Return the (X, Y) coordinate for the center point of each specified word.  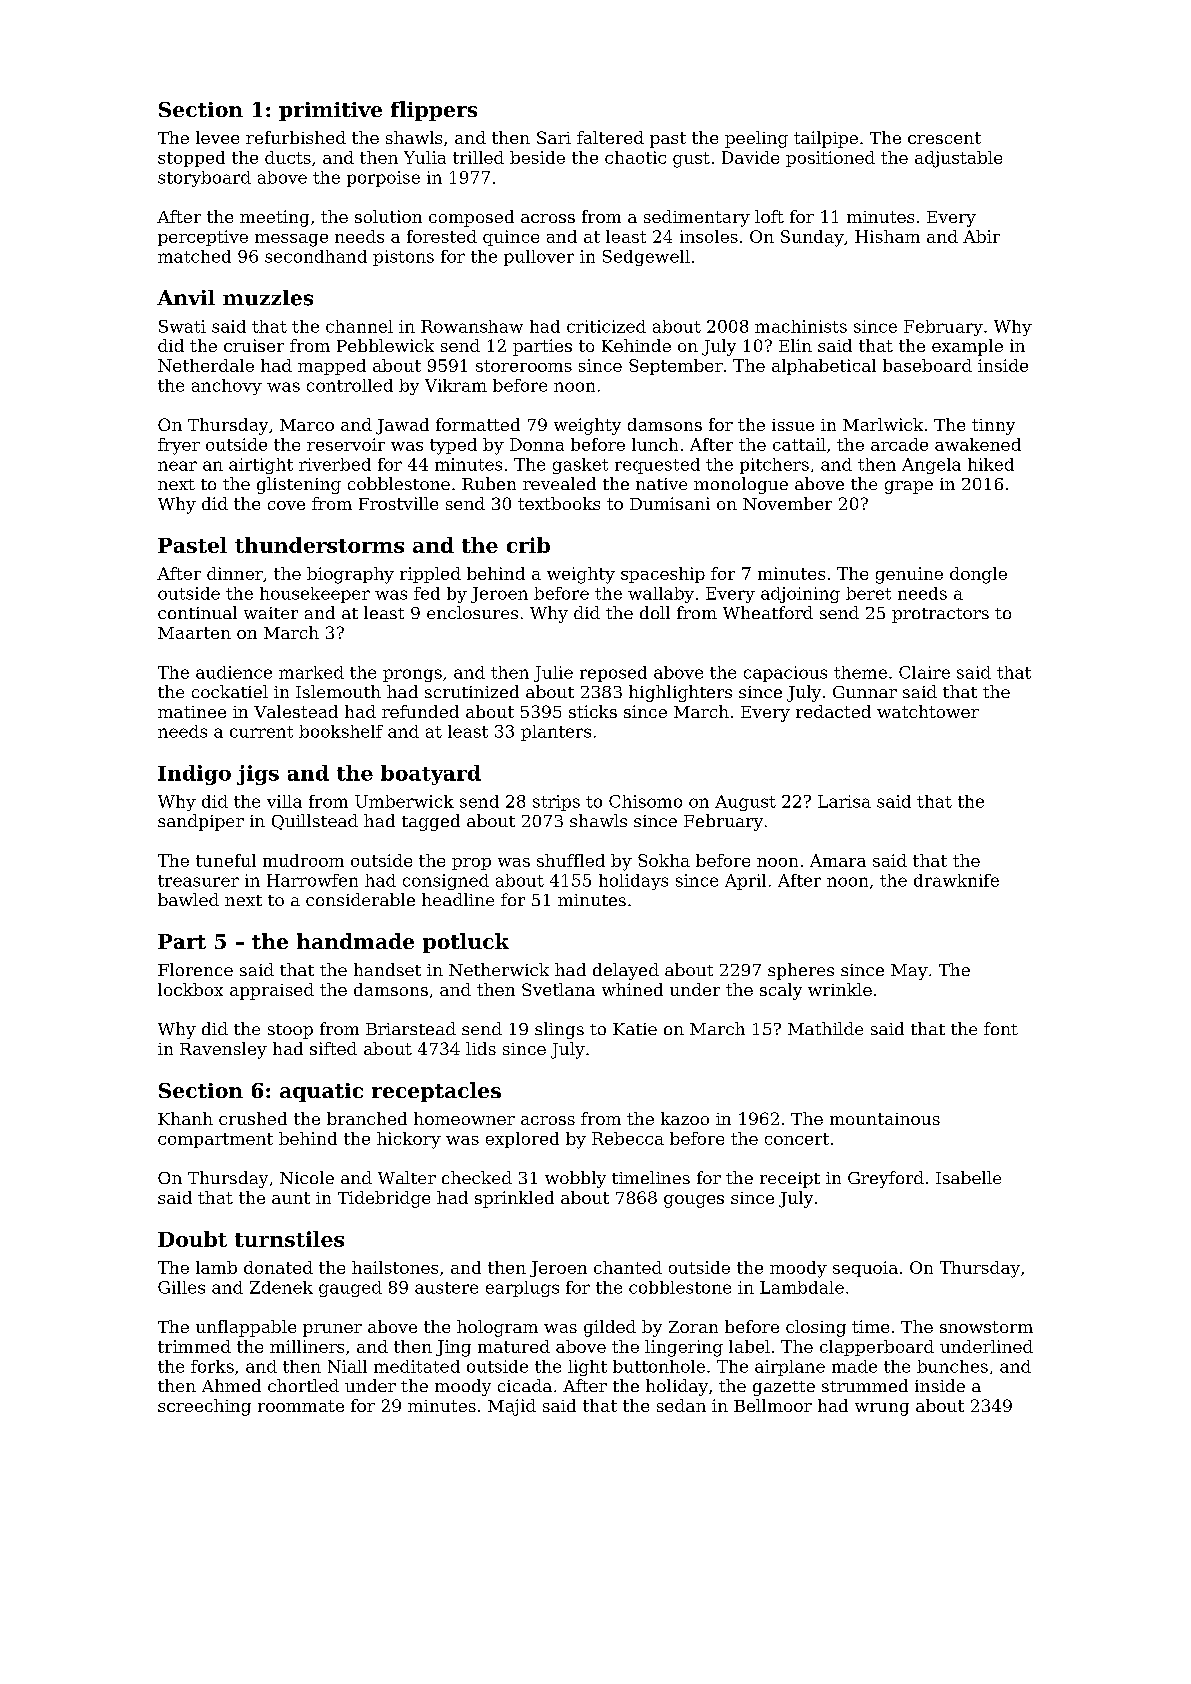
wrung (882, 1409)
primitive (330, 111)
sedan (681, 1405)
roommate (301, 1406)
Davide (750, 157)
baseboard (927, 365)
